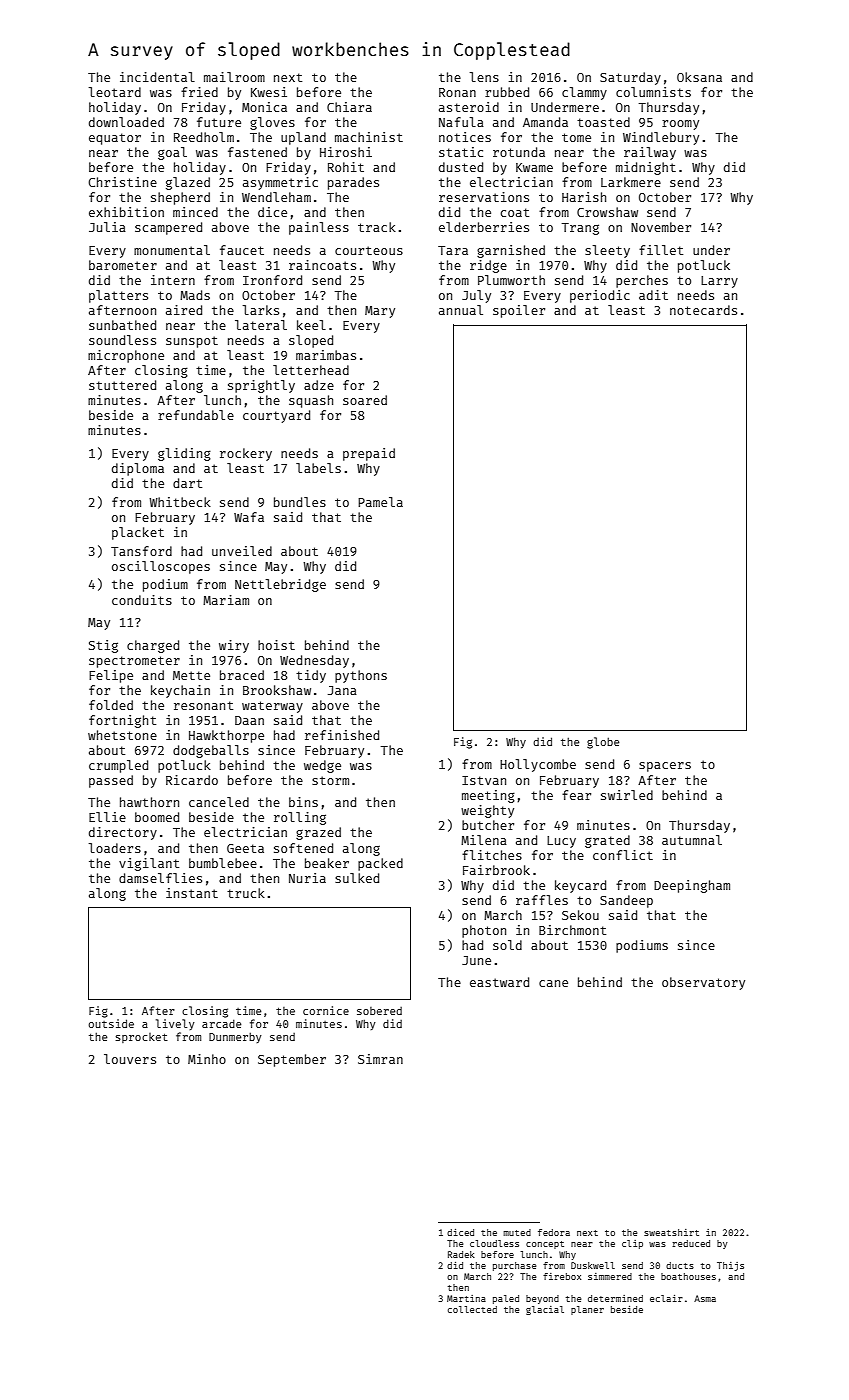  What do you see at coordinates (472, 1309) in the document?
I see `collected` at bounding box center [472, 1309].
